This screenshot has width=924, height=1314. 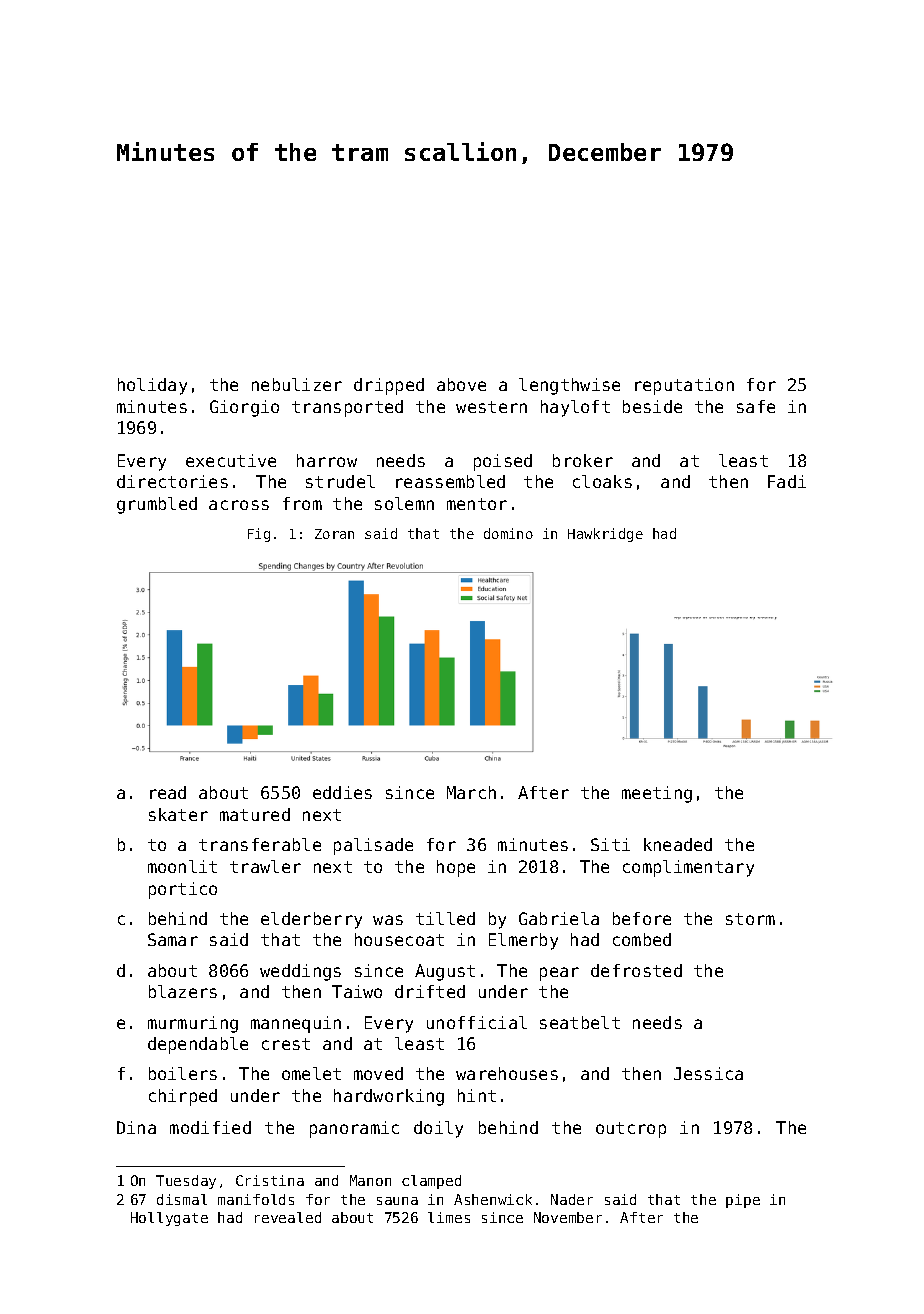 What do you see at coordinates (311, 1073) in the screenshot?
I see `omelet` at bounding box center [311, 1073].
